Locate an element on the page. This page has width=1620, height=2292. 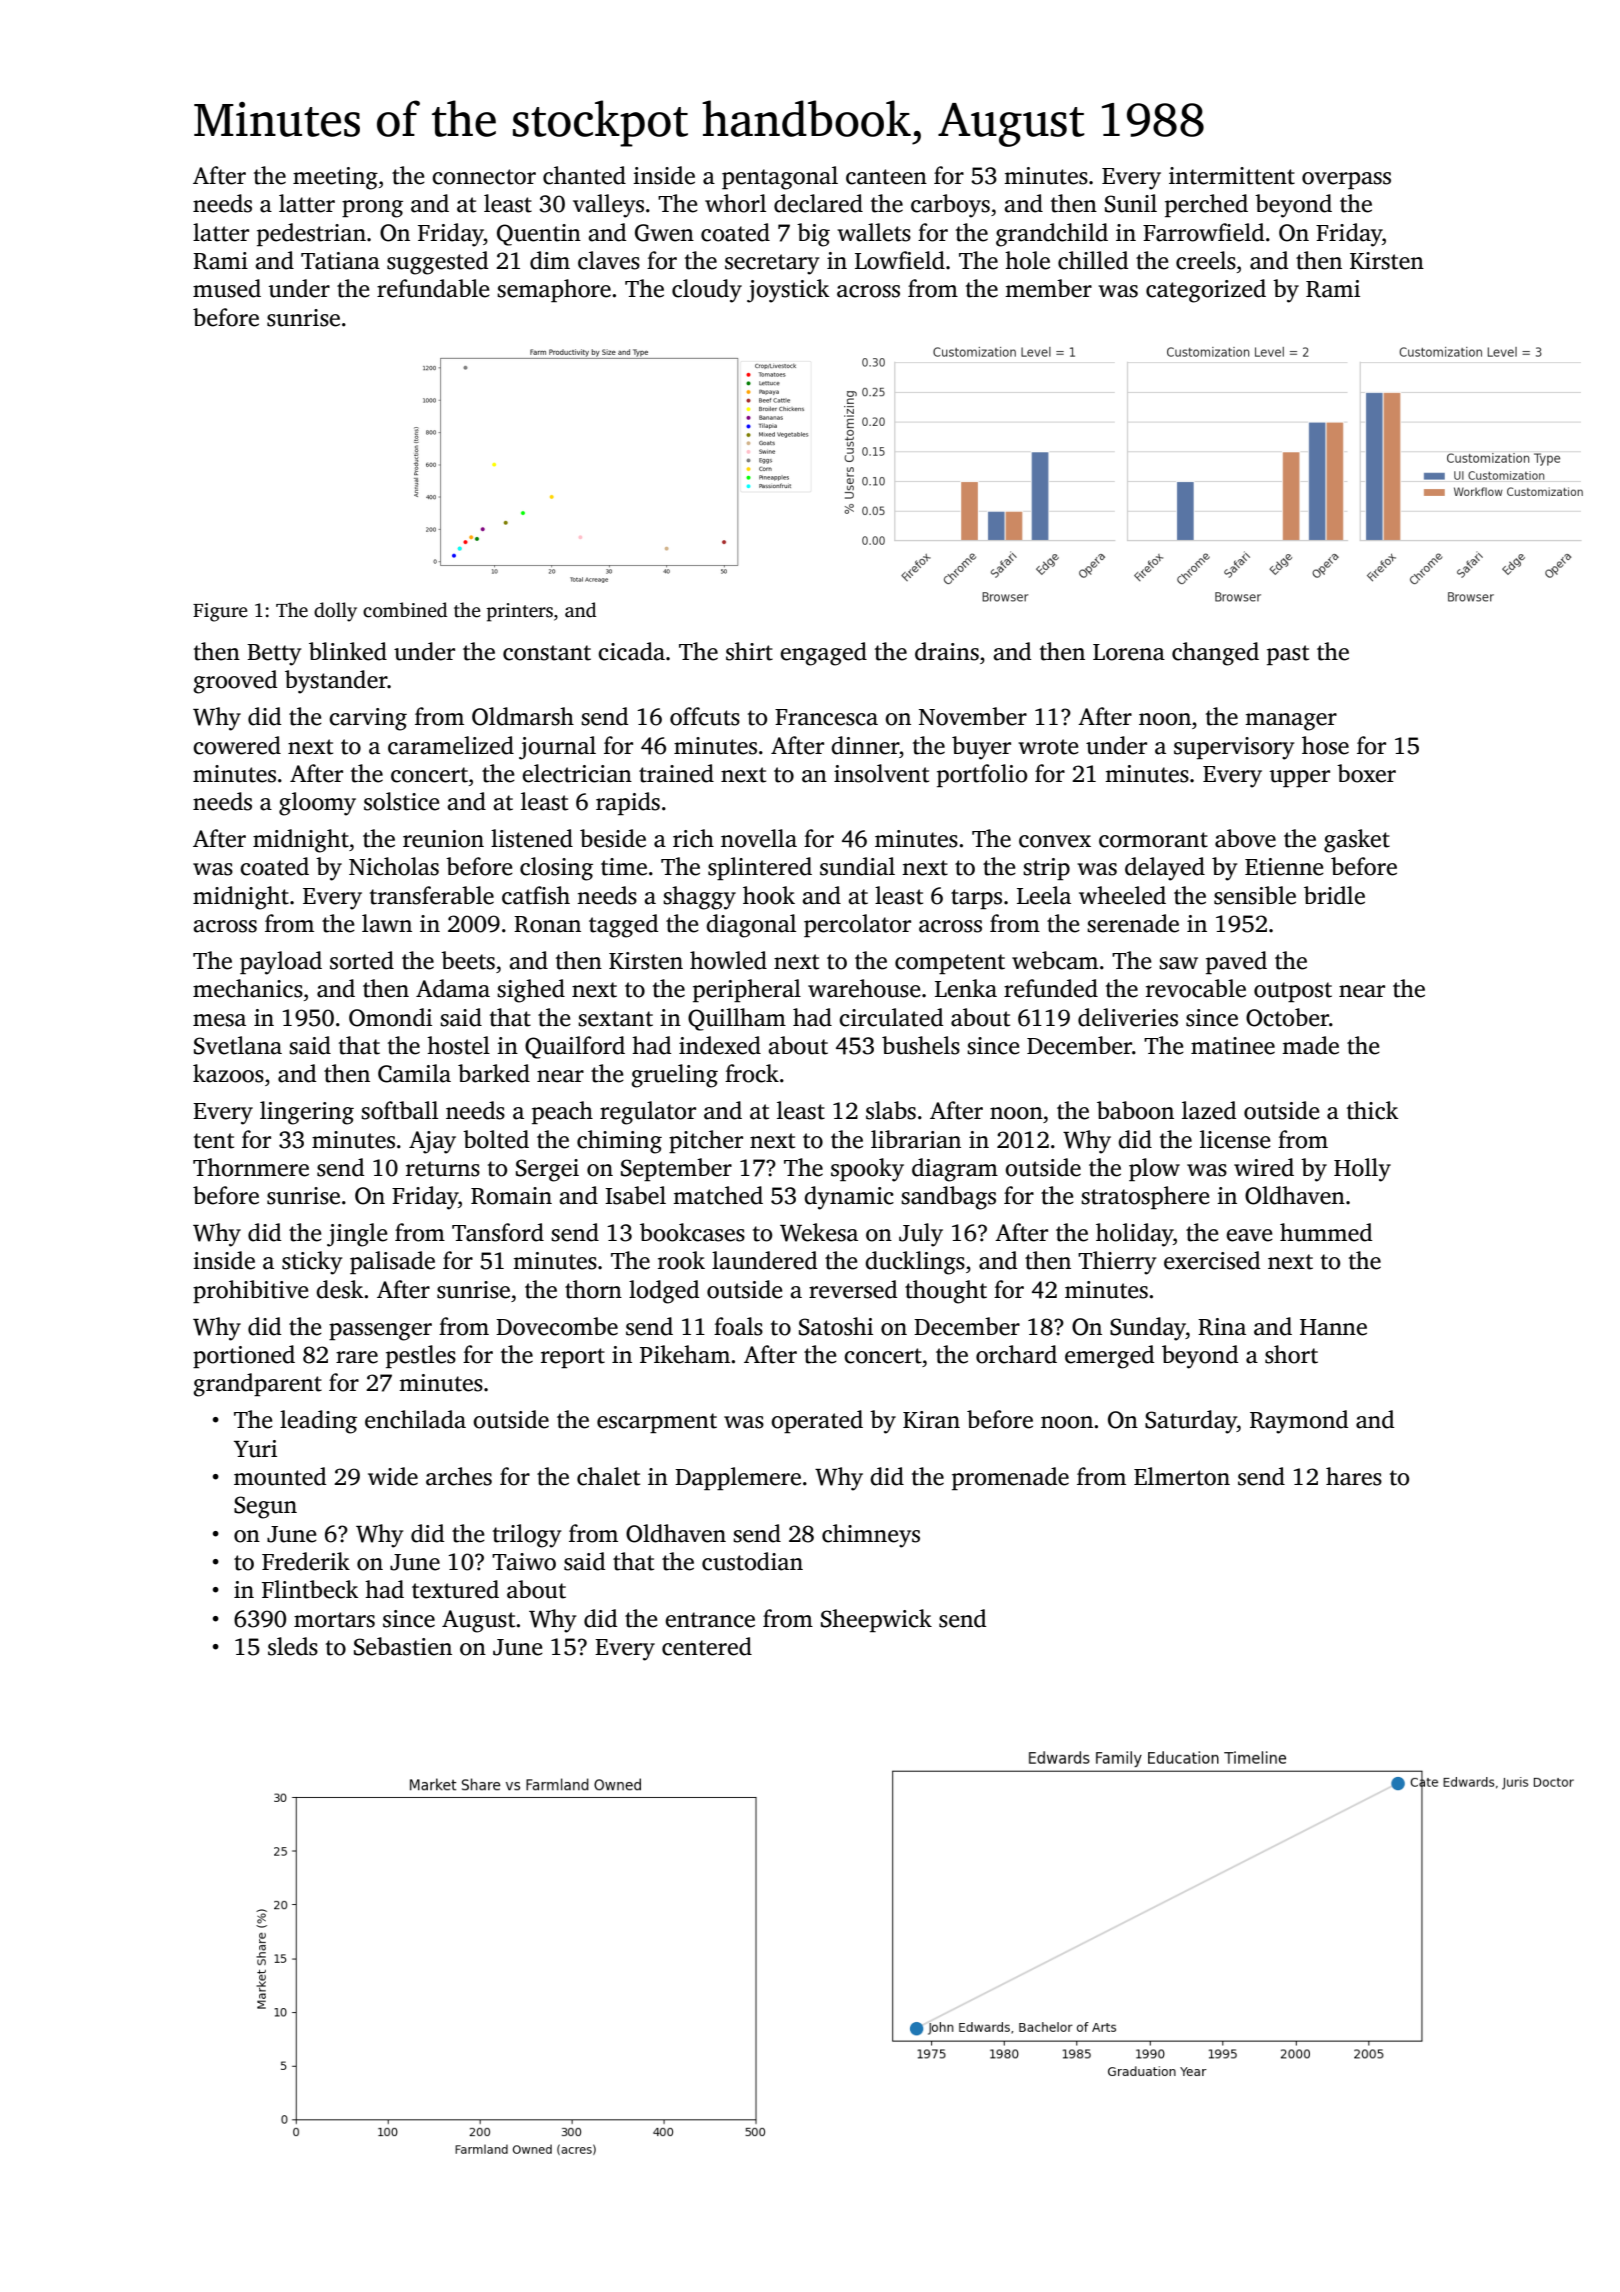
past is located at coordinates (1288, 655).
